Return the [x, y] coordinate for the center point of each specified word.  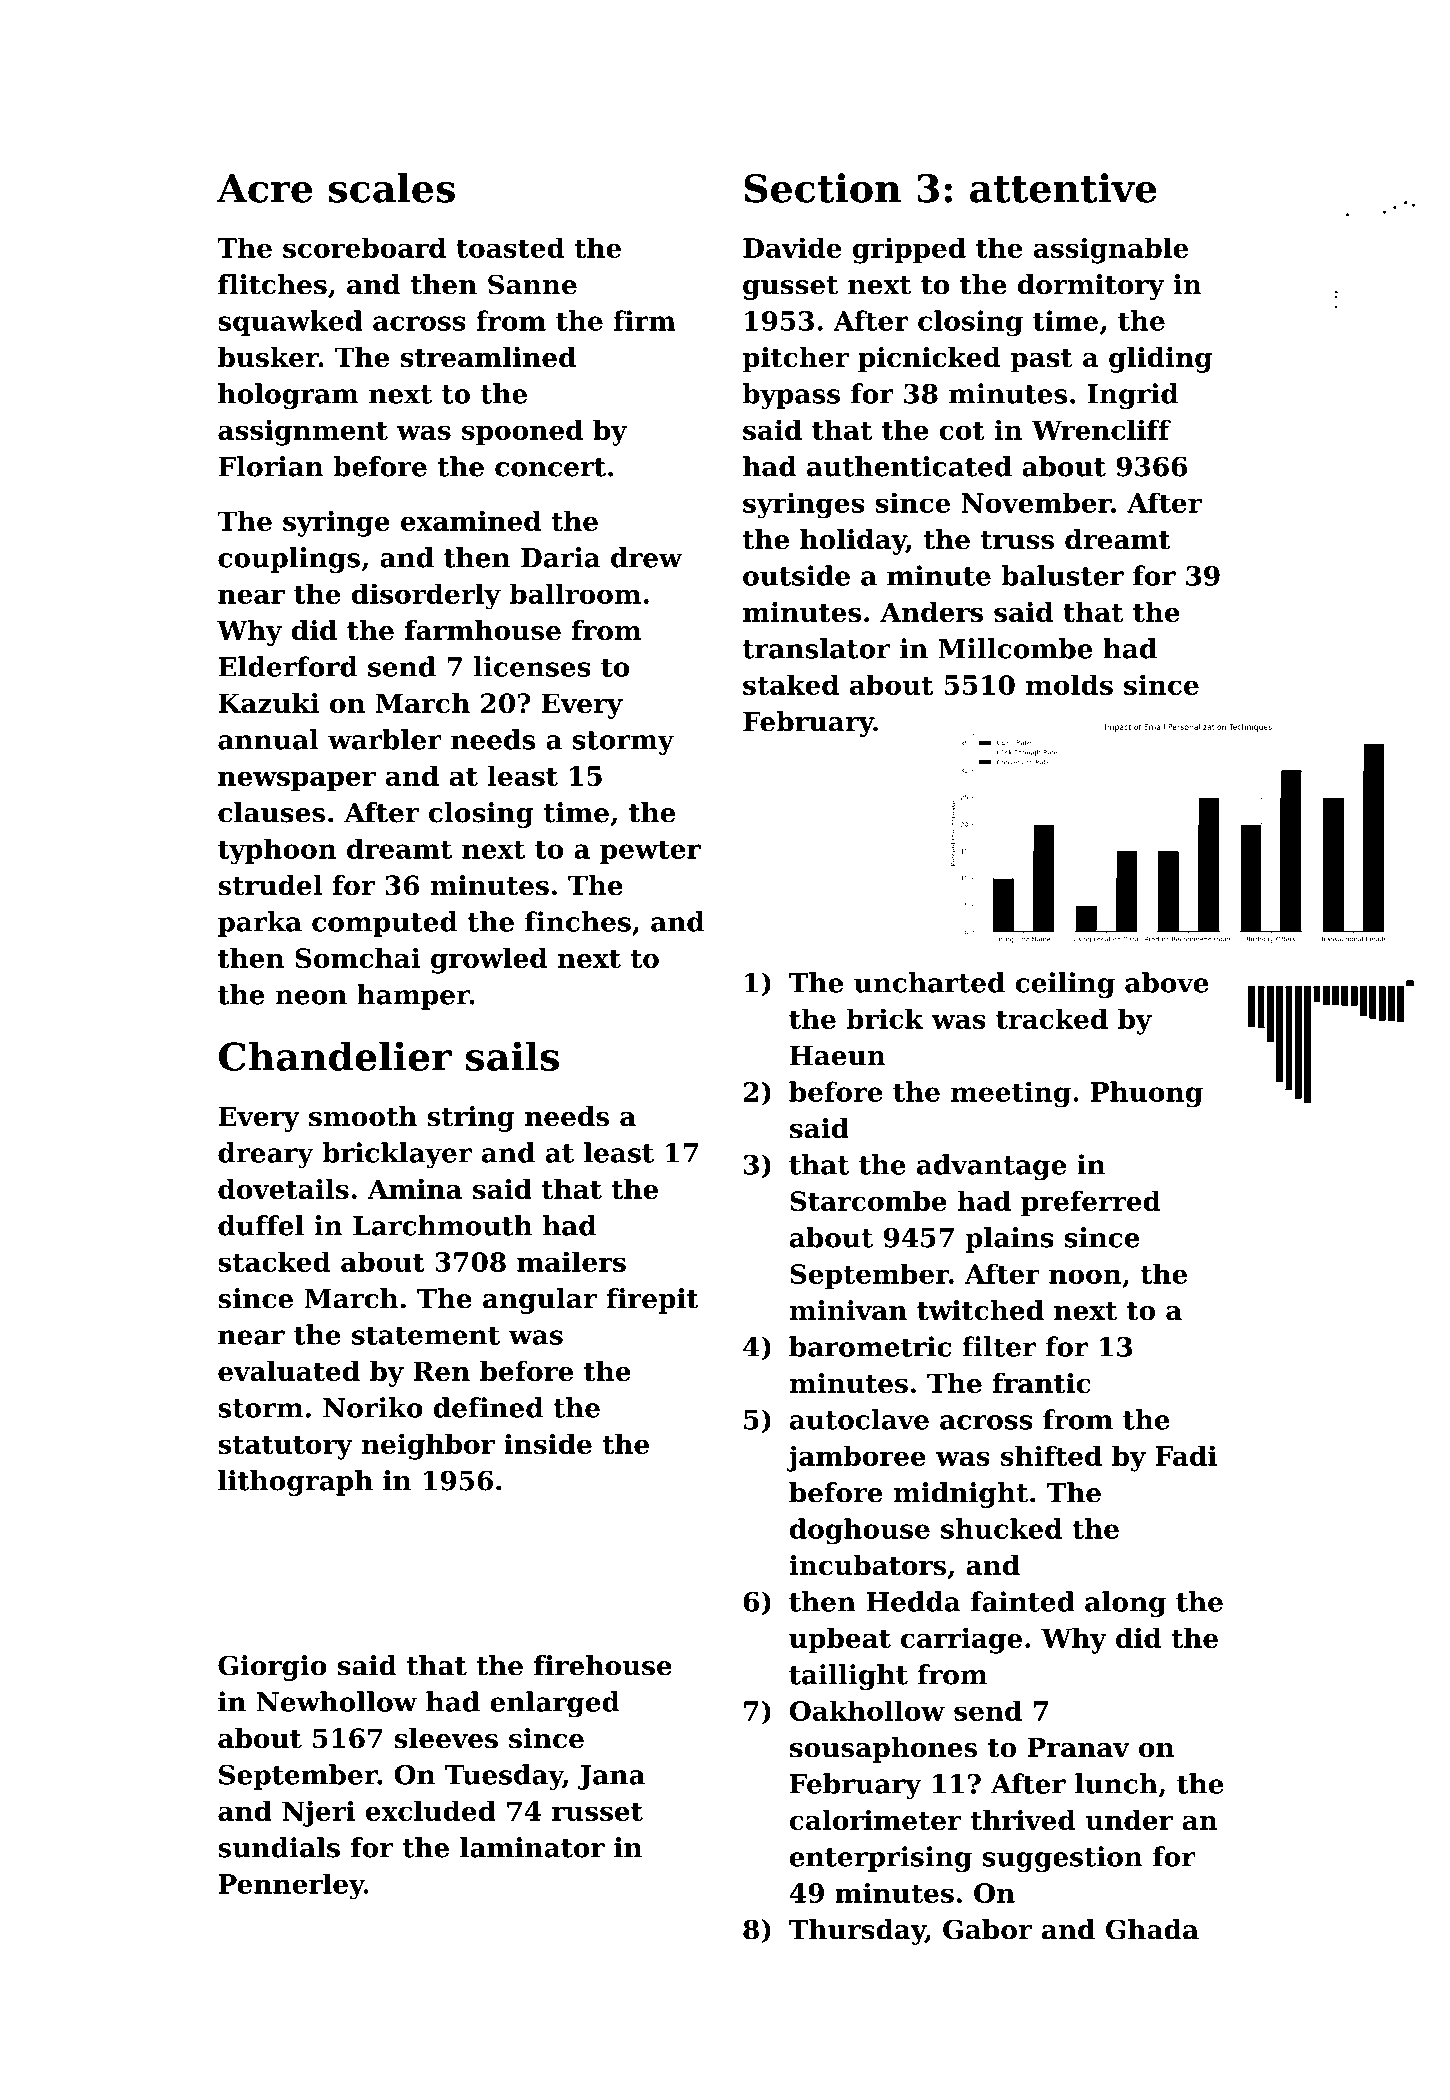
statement [426, 1335]
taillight [848, 1677]
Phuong [1147, 1094]
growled [489, 960]
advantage [991, 1167]
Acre [265, 188]
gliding [1160, 360]
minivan [848, 1310]
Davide [792, 247]
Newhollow [337, 1701]
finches [578, 921]
